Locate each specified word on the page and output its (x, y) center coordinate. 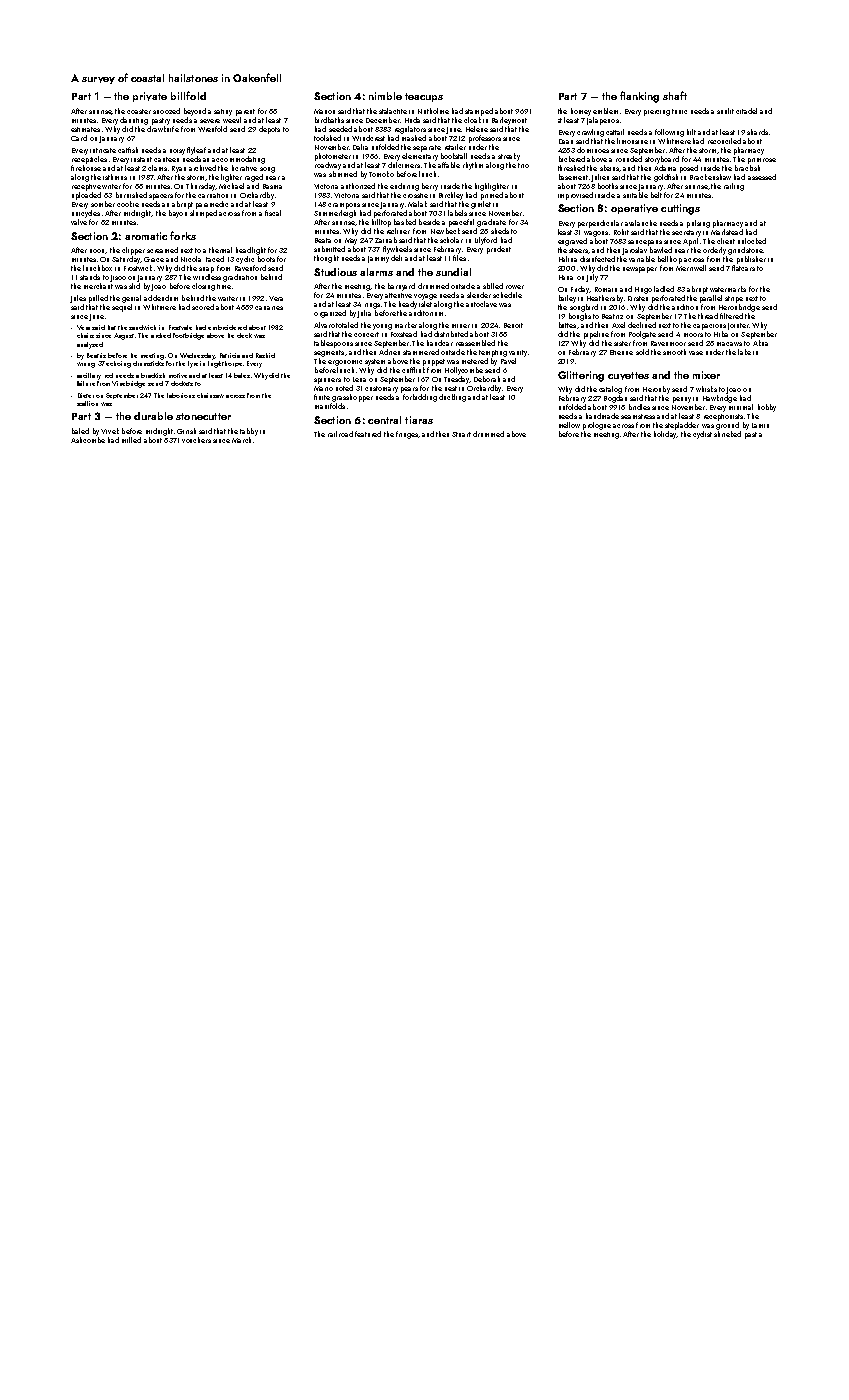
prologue (597, 426)
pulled (98, 299)
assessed (762, 177)
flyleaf (196, 151)
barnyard (401, 287)
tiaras (419, 420)
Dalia (360, 147)
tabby (249, 432)
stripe (734, 299)
